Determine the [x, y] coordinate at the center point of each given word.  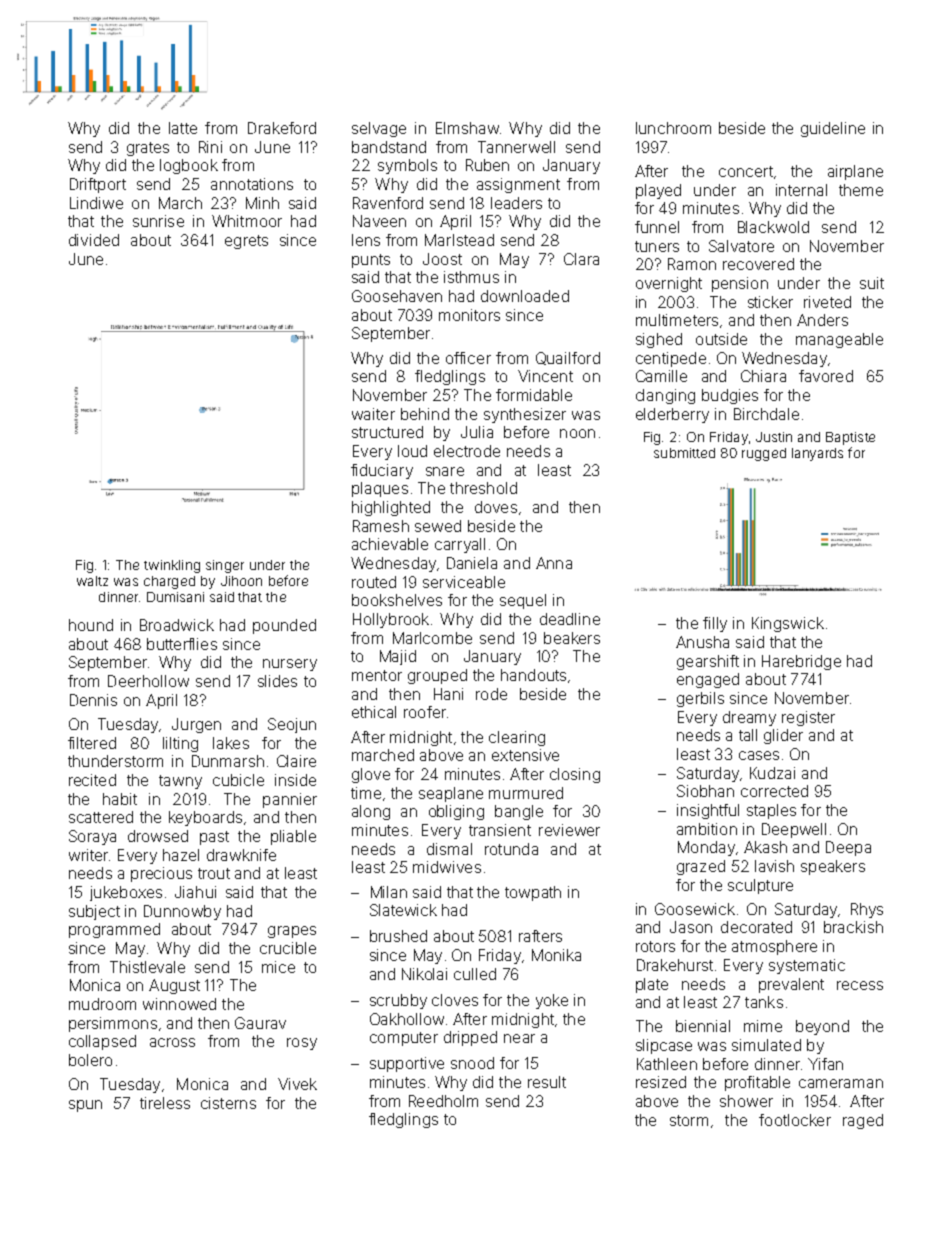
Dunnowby [182, 912]
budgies [730, 396]
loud [412, 451]
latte [183, 128]
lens [366, 240]
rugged [764, 454]
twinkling [172, 566]
